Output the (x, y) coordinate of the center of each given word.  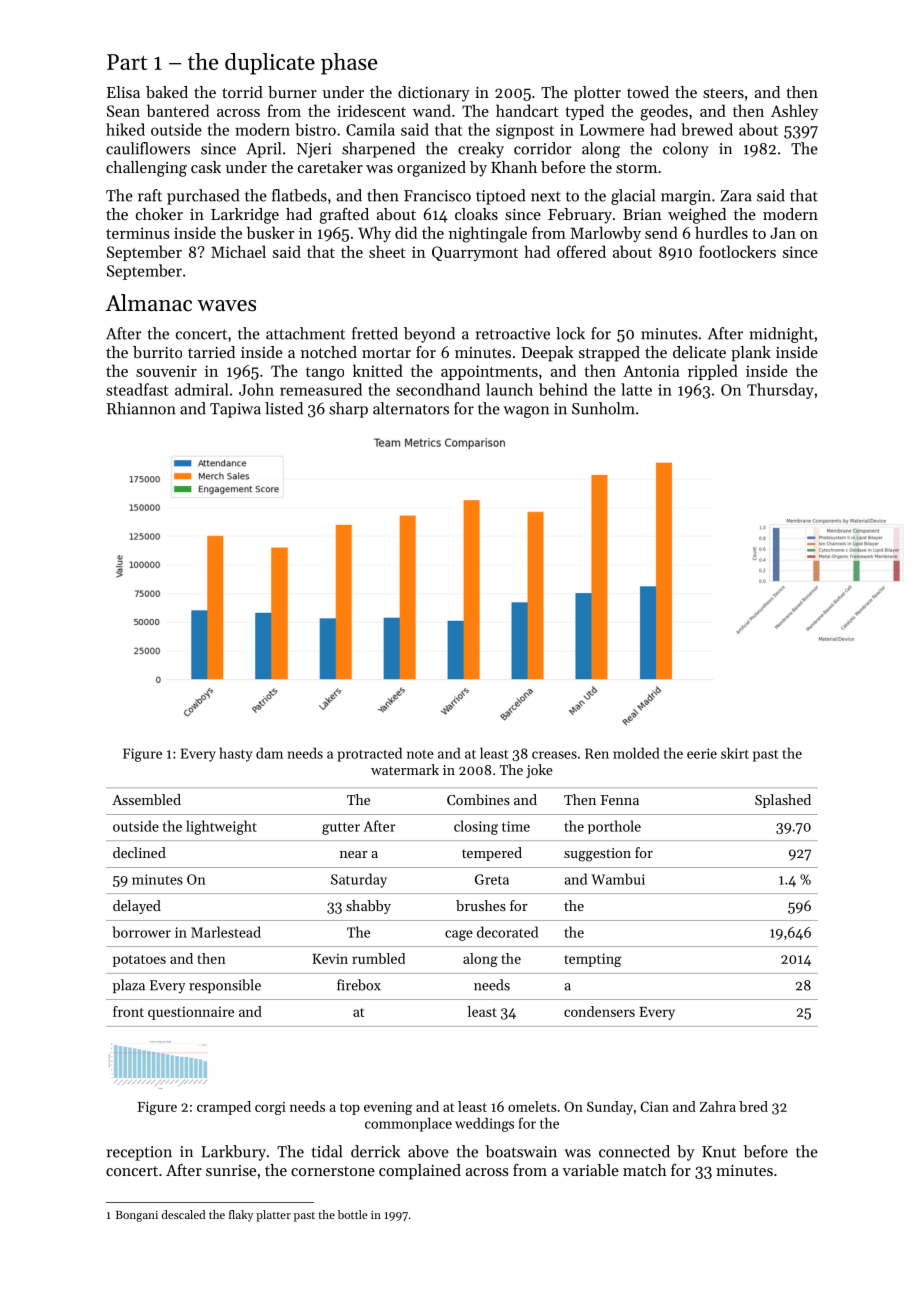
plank (751, 354)
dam (269, 753)
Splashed (783, 801)
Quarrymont (475, 253)
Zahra (718, 1106)
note (420, 754)
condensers (599, 1011)
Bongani (137, 1216)
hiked (125, 129)
